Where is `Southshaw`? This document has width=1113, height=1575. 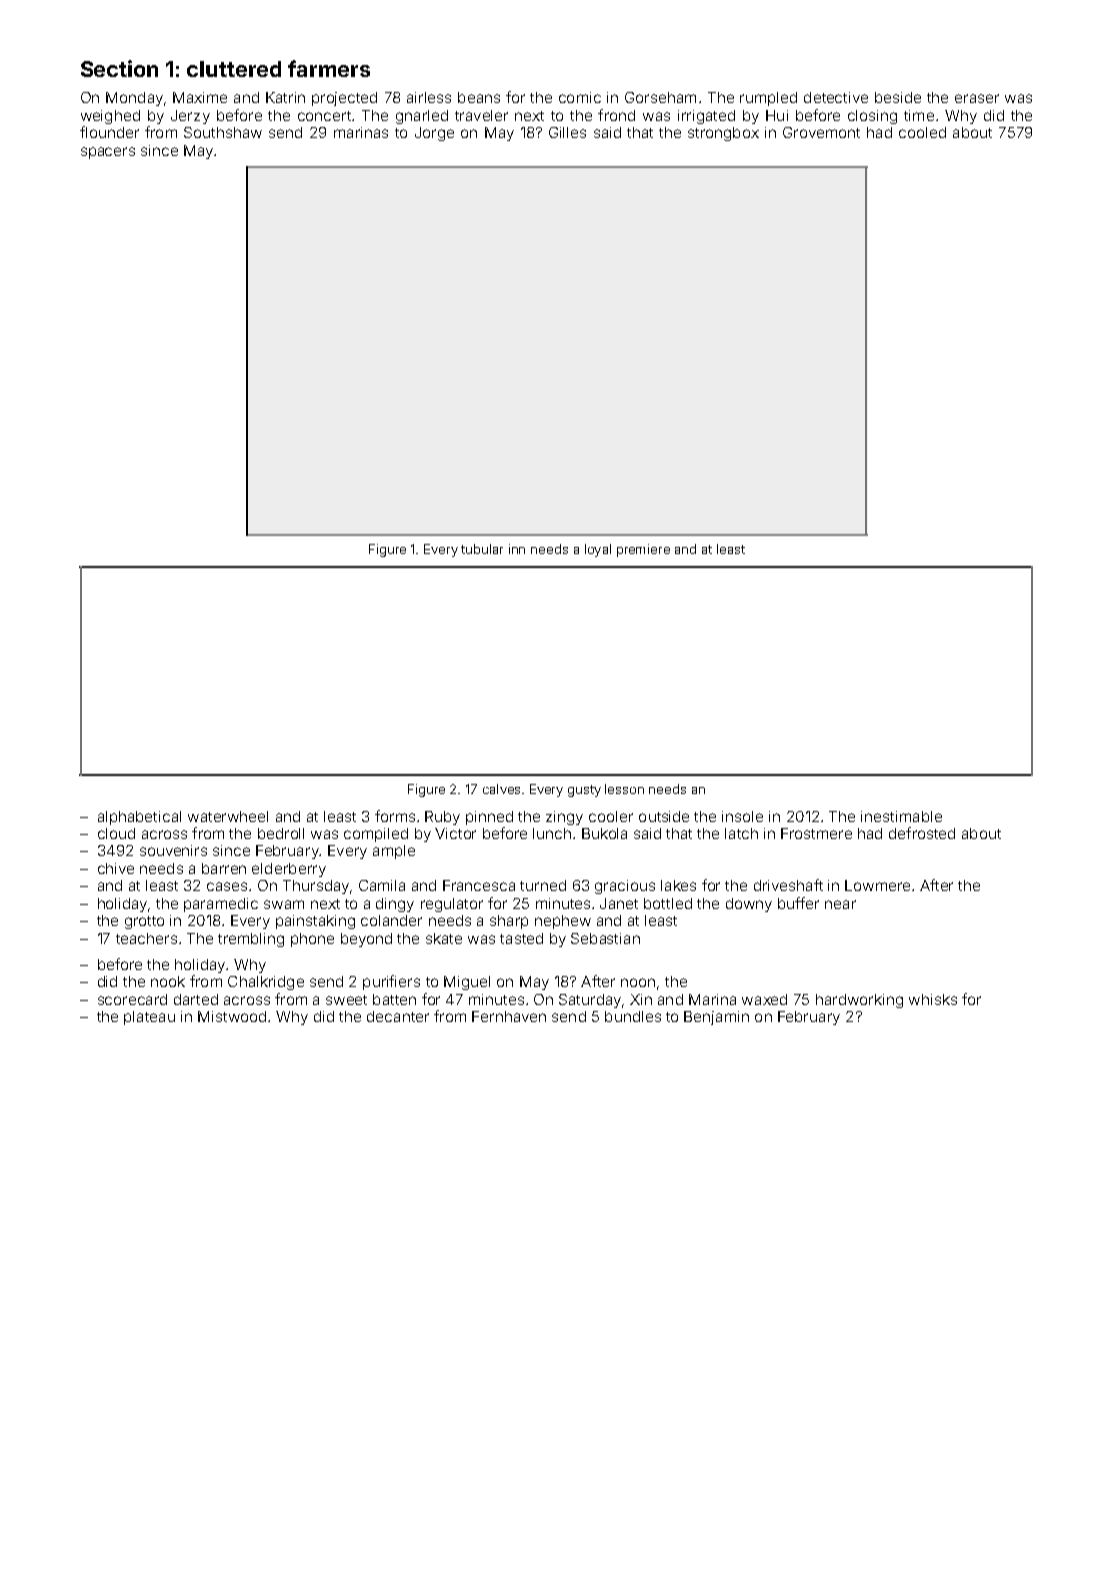
Southshaw is located at coordinates (223, 132).
